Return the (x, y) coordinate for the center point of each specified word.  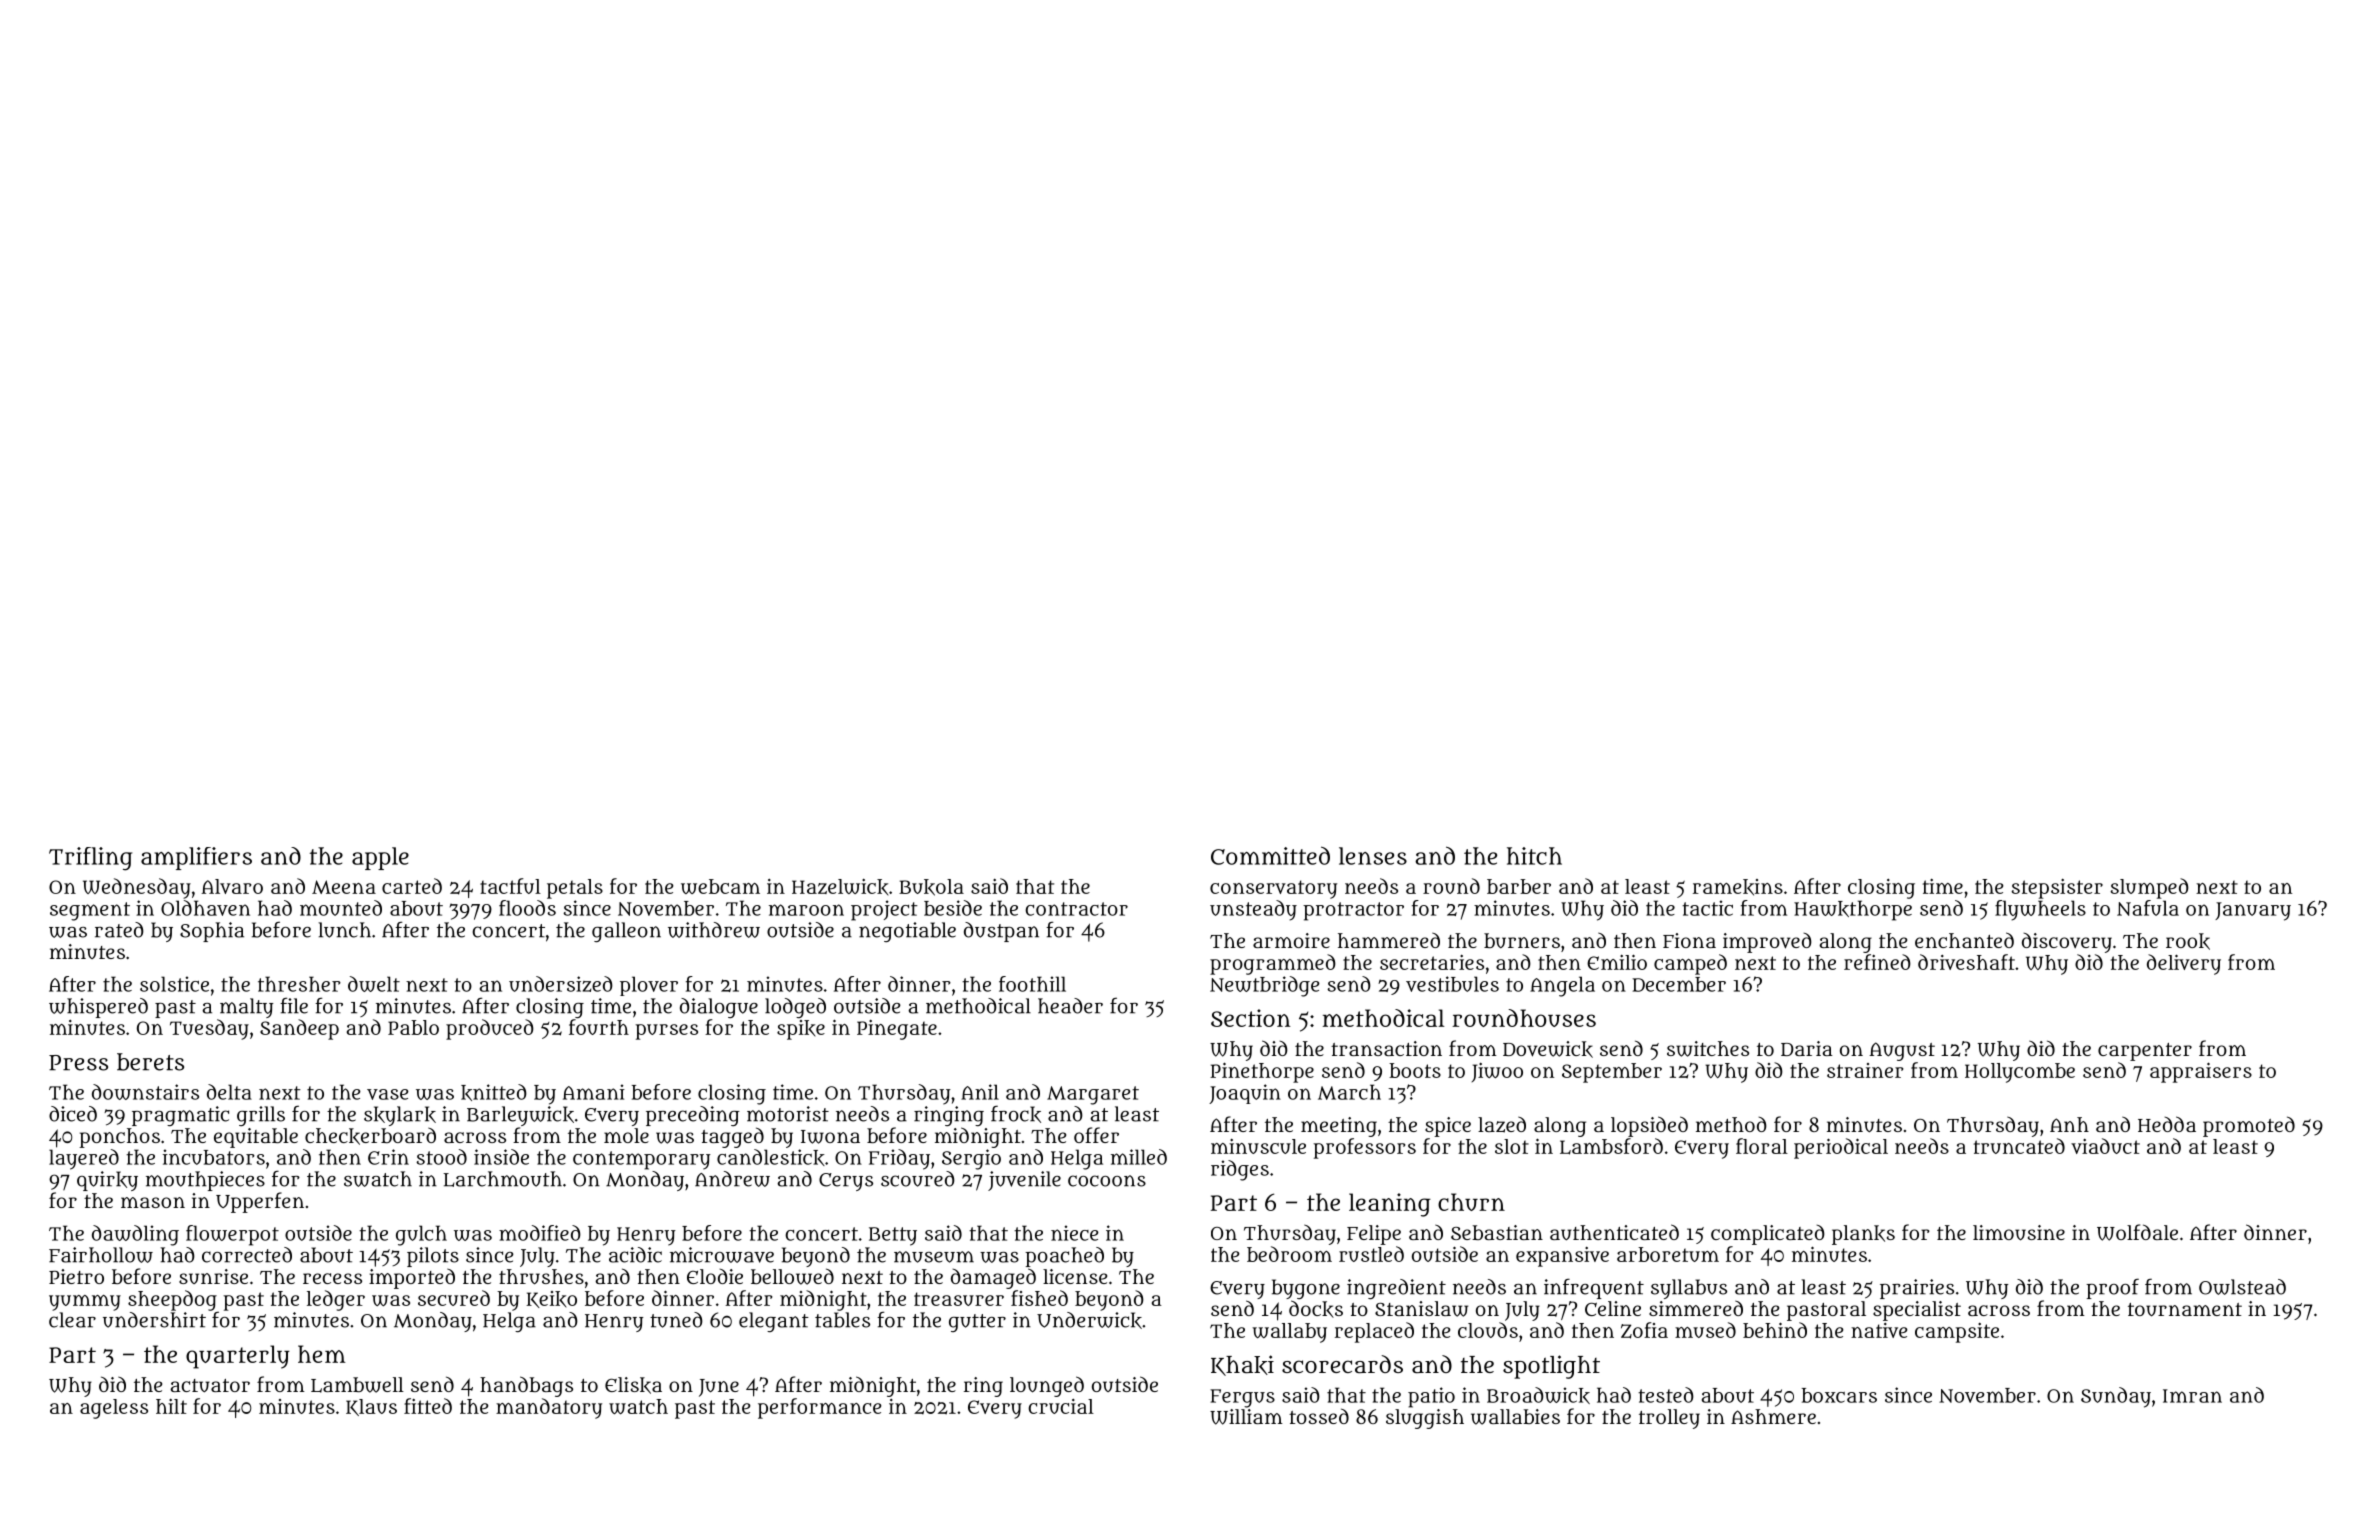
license (1075, 1276)
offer (1096, 1135)
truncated (2019, 1146)
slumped (2149, 888)
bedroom (1289, 1254)
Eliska (633, 1385)
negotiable (907, 932)
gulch (421, 1235)
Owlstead (2242, 1287)
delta (229, 1092)
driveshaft (1966, 962)
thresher (299, 984)
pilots (433, 1257)
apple (380, 858)
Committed (1270, 855)
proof (2112, 1289)
